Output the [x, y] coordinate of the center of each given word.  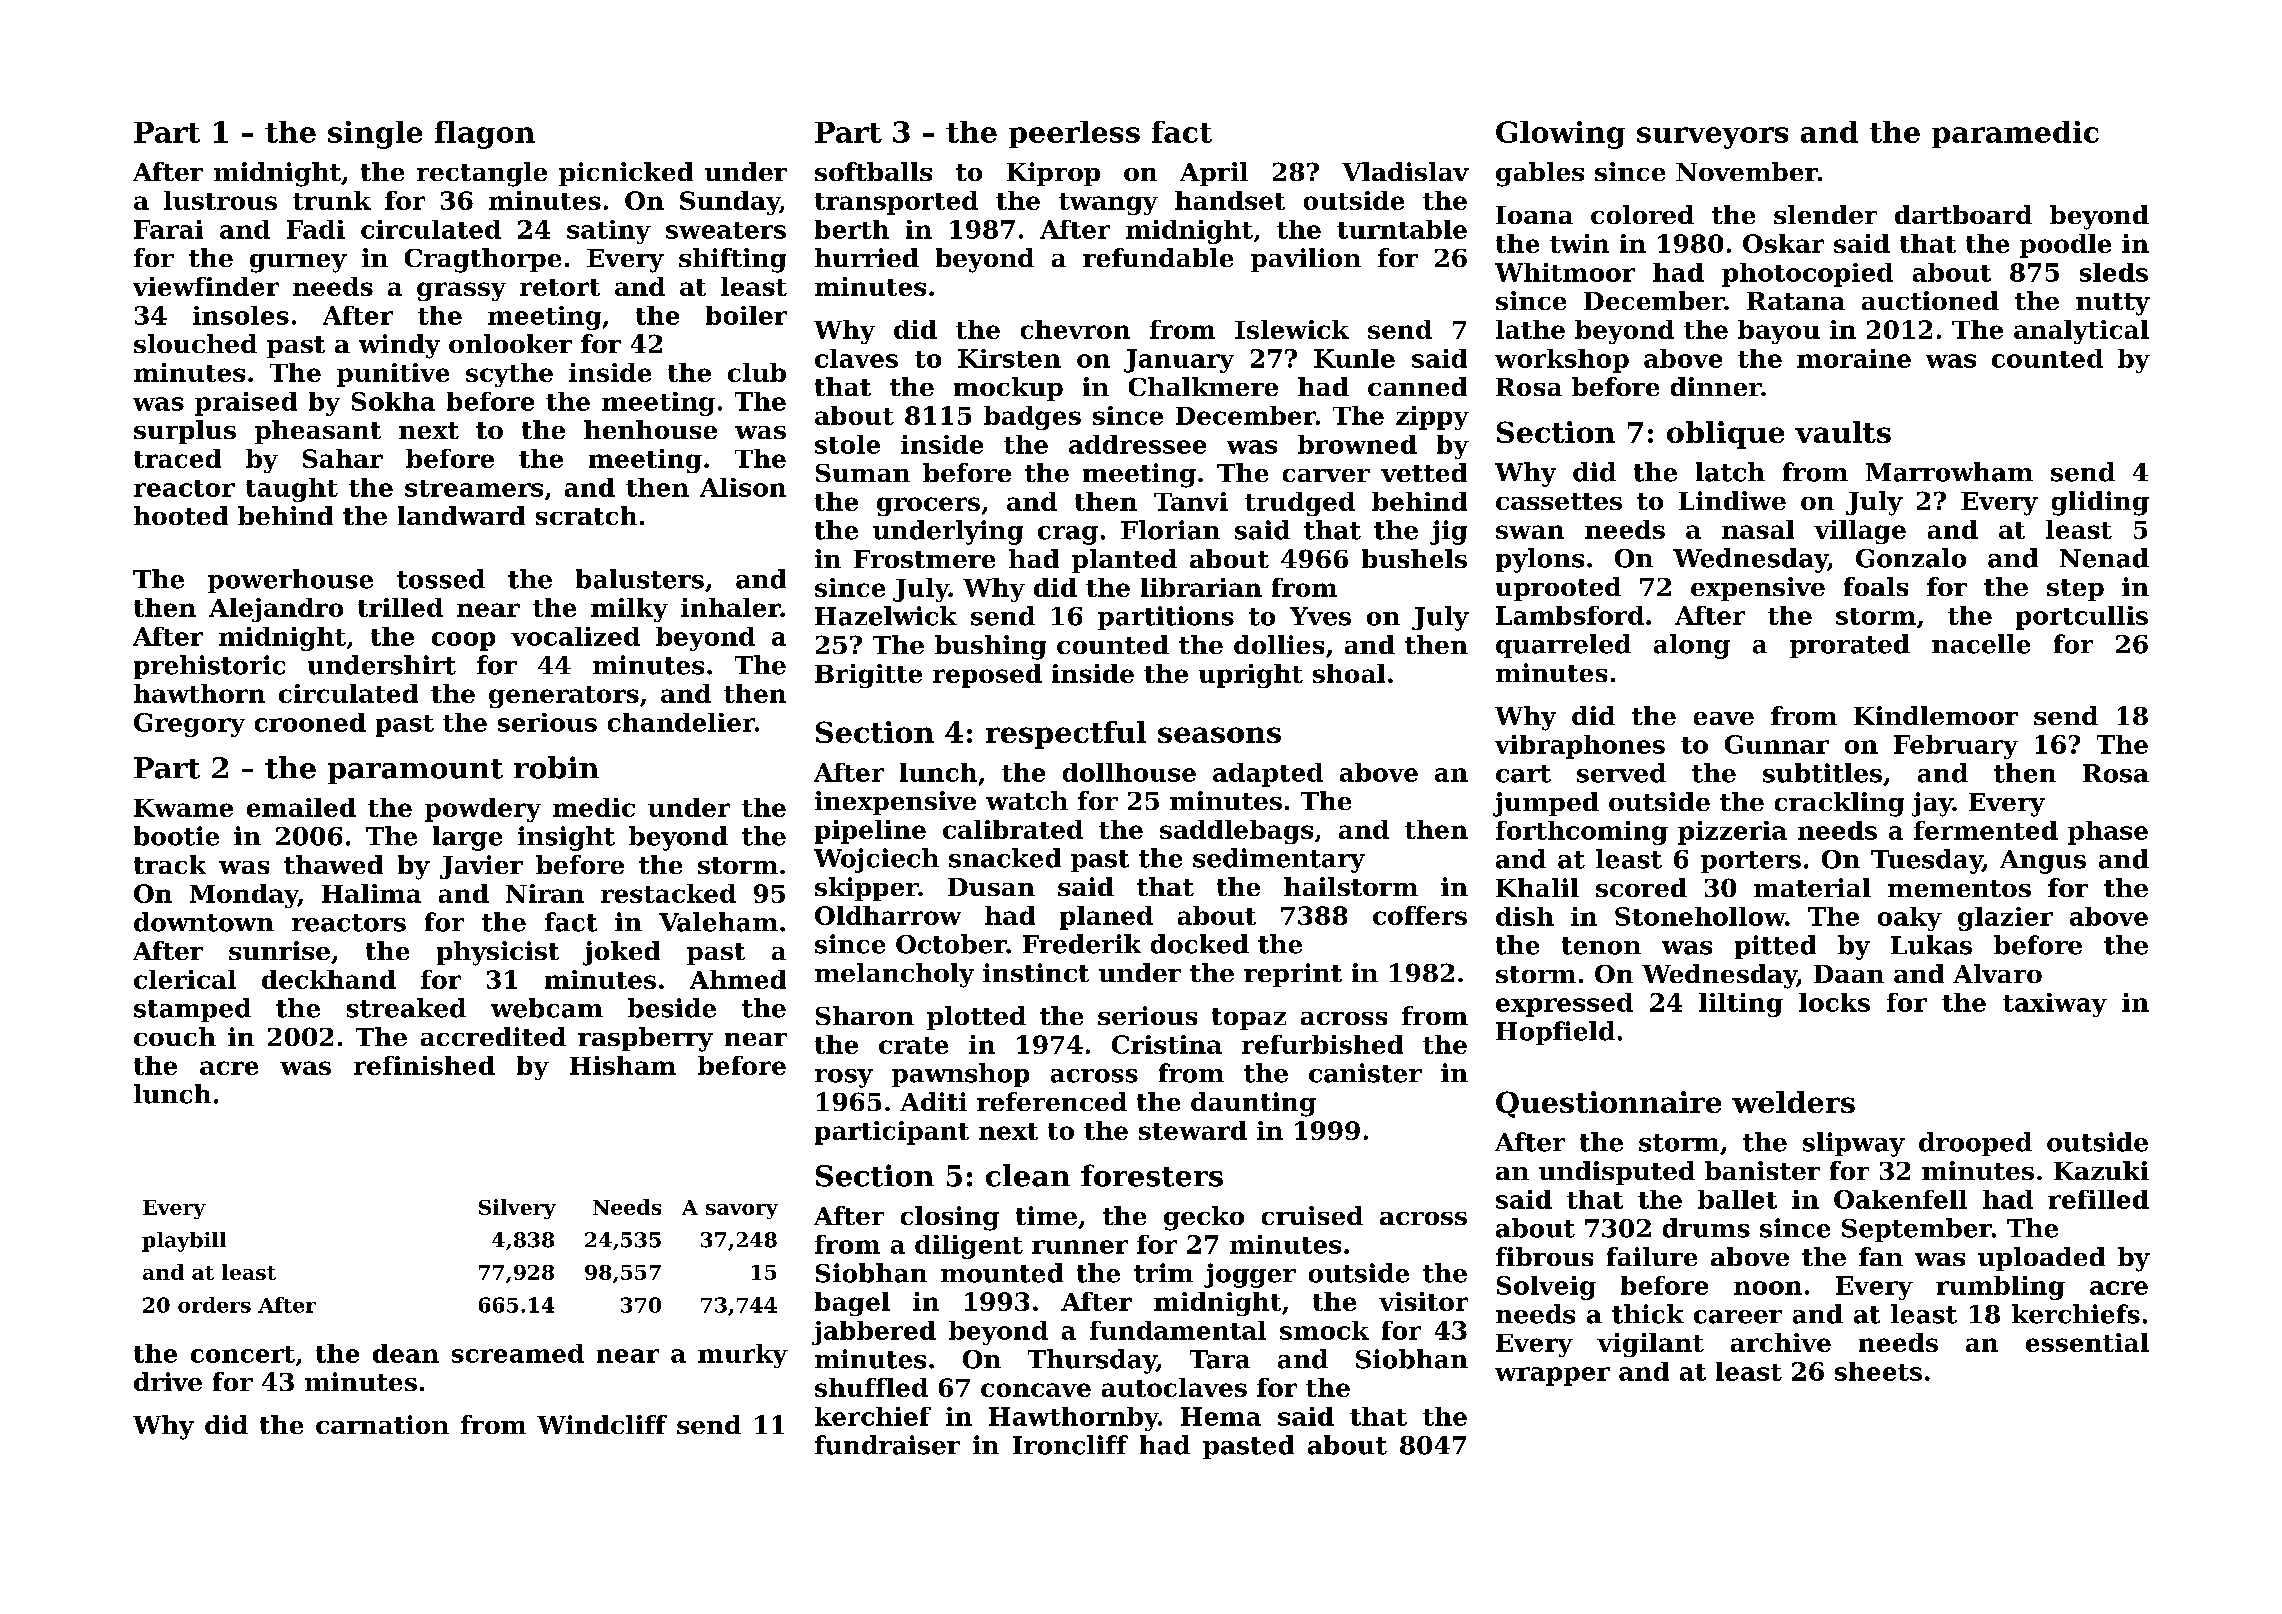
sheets [1878, 1371]
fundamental [1178, 1330]
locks [1834, 1002]
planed [1106, 918]
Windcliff [602, 1424]
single [375, 135]
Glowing [1560, 135]
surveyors [1712, 138]
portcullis [2082, 618]
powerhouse [290, 581]
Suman [863, 473]
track [170, 864]
